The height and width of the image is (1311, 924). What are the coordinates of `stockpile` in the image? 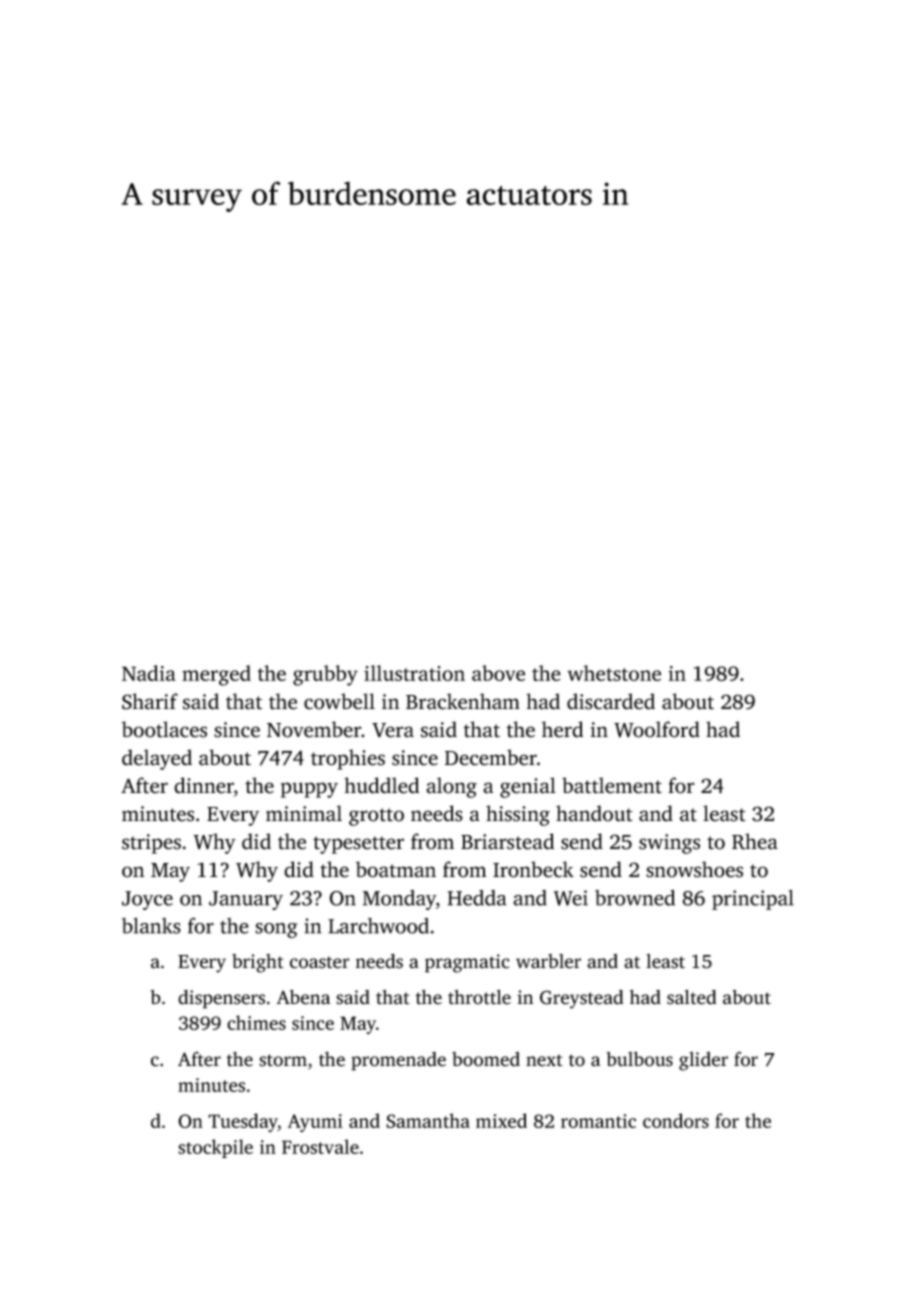 It's located at (215, 1148).
